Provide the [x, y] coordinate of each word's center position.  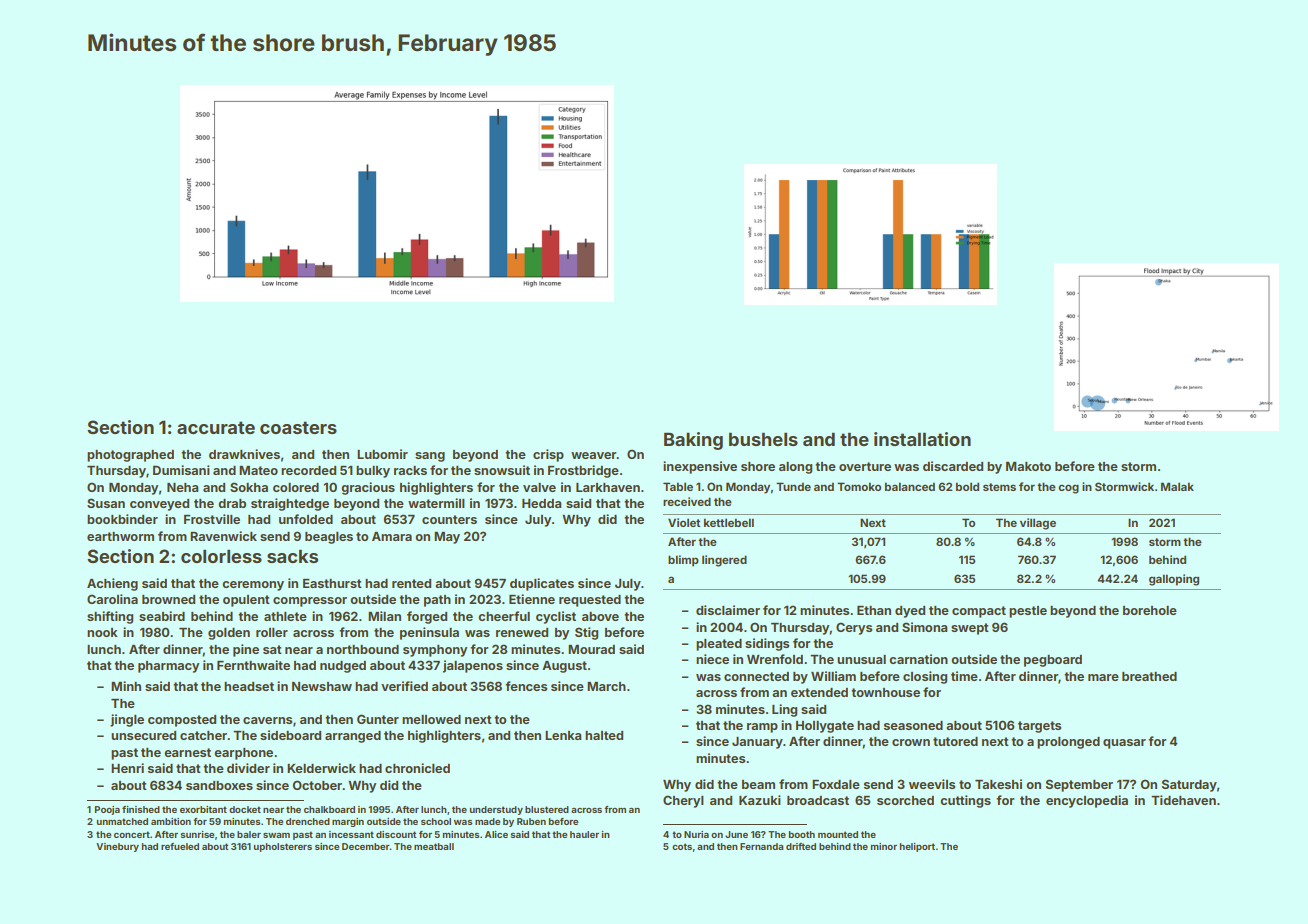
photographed [130, 456]
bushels [763, 439]
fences [526, 686]
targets [1039, 727]
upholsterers [283, 847]
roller [272, 632]
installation [922, 439]
